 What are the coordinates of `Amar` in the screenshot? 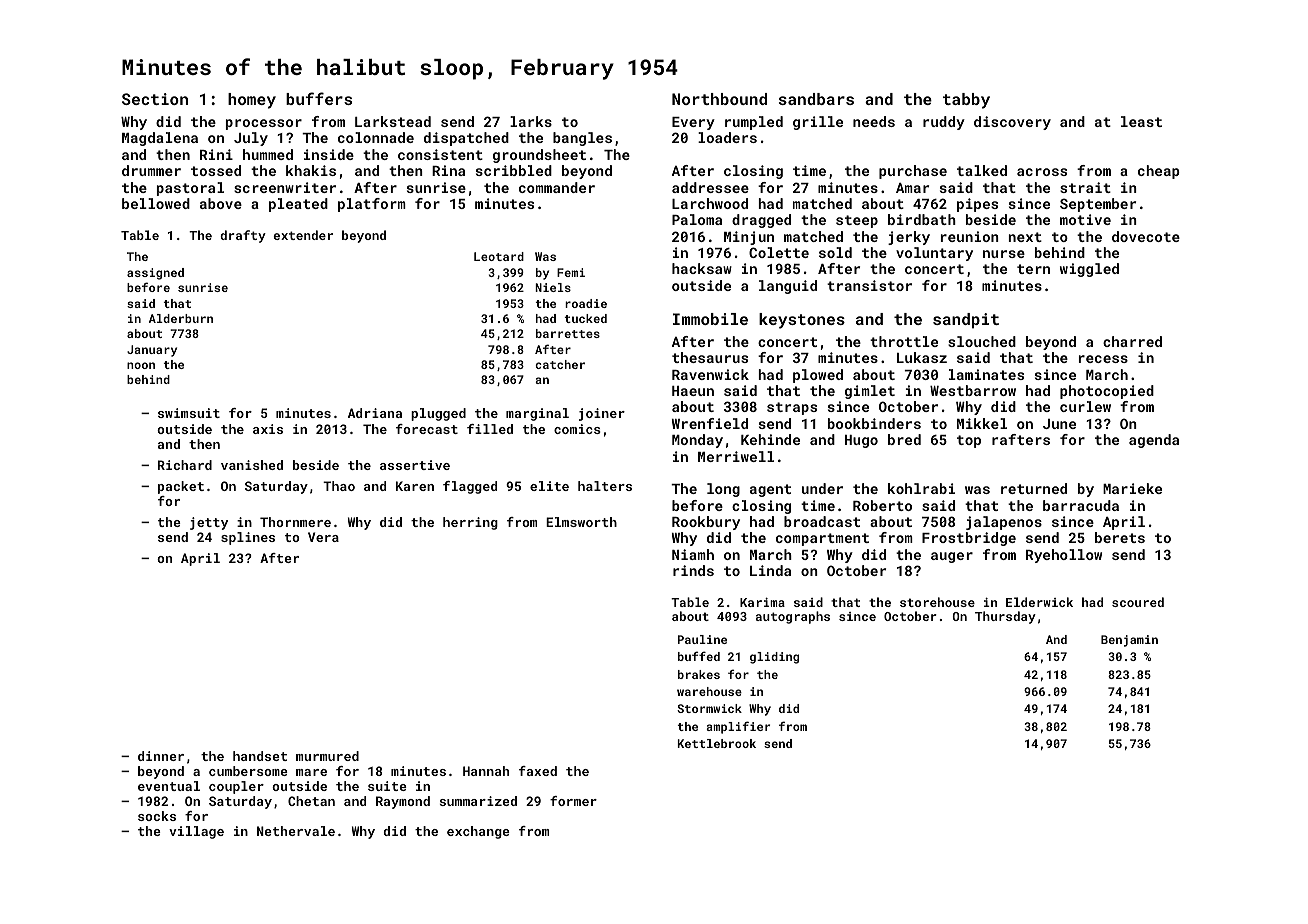 It's located at (912, 188).
